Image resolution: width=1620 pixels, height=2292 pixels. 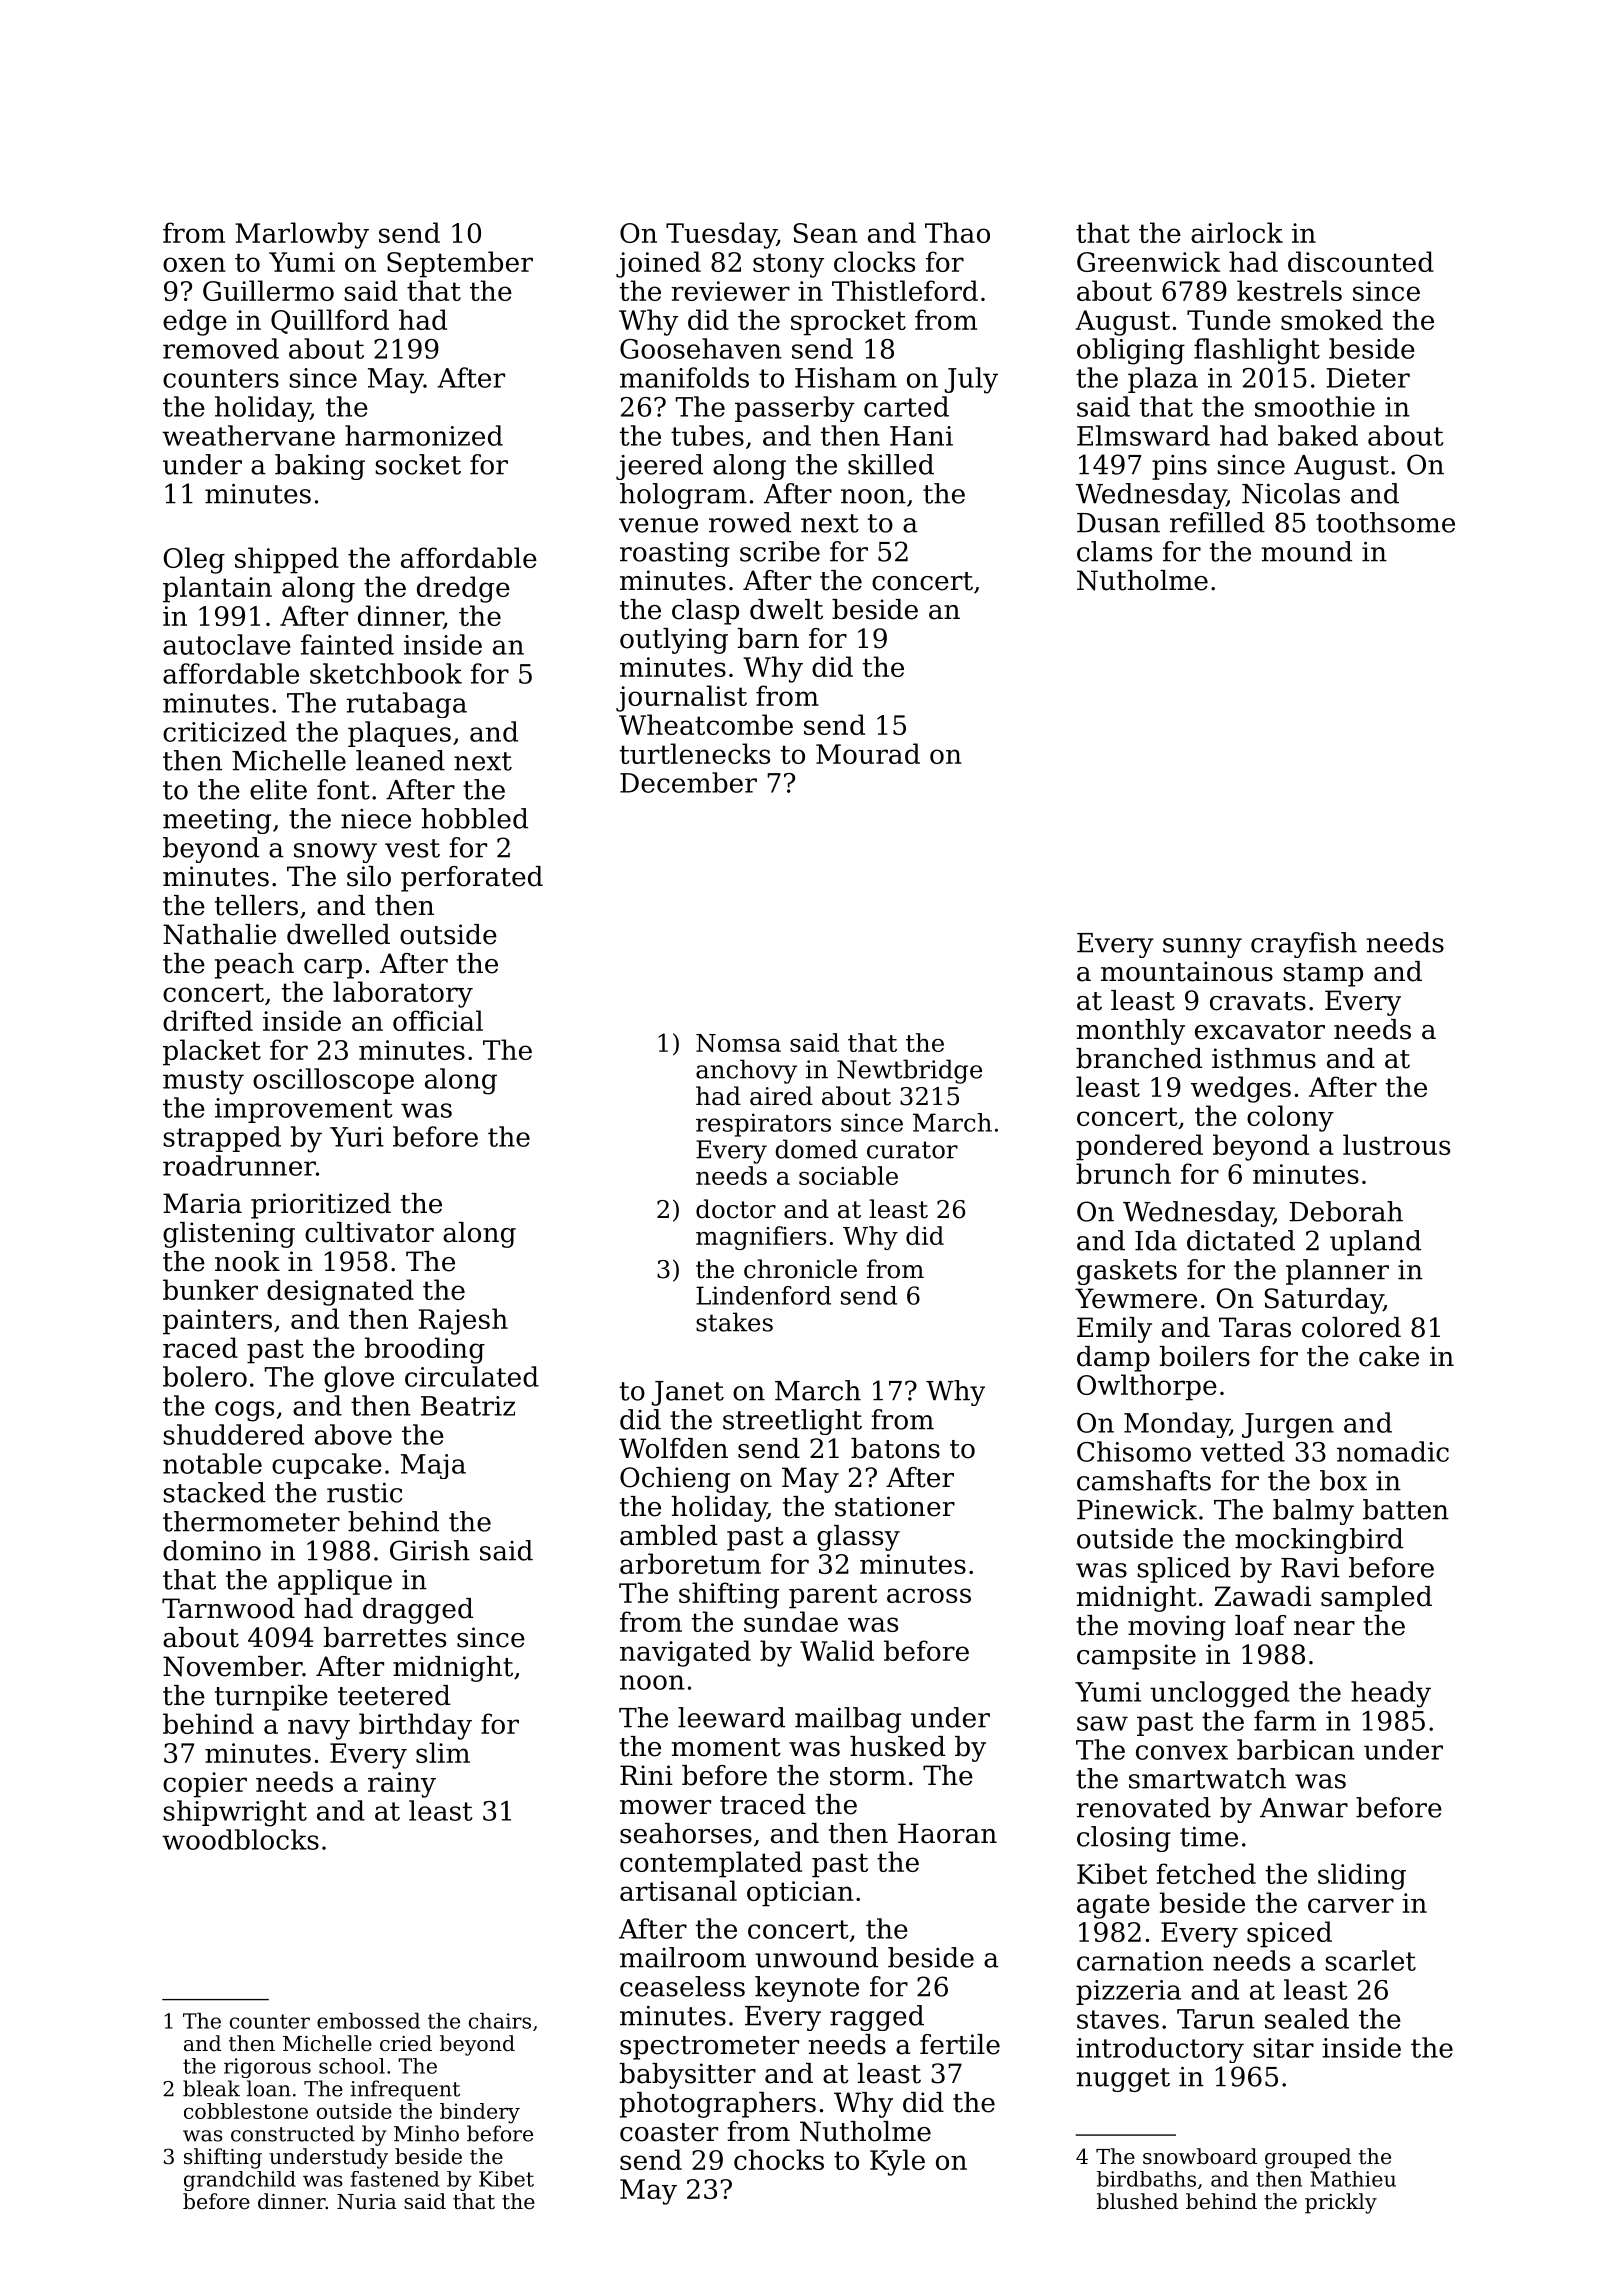 I want to click on prickly, so click(x=1341, y=2203).
